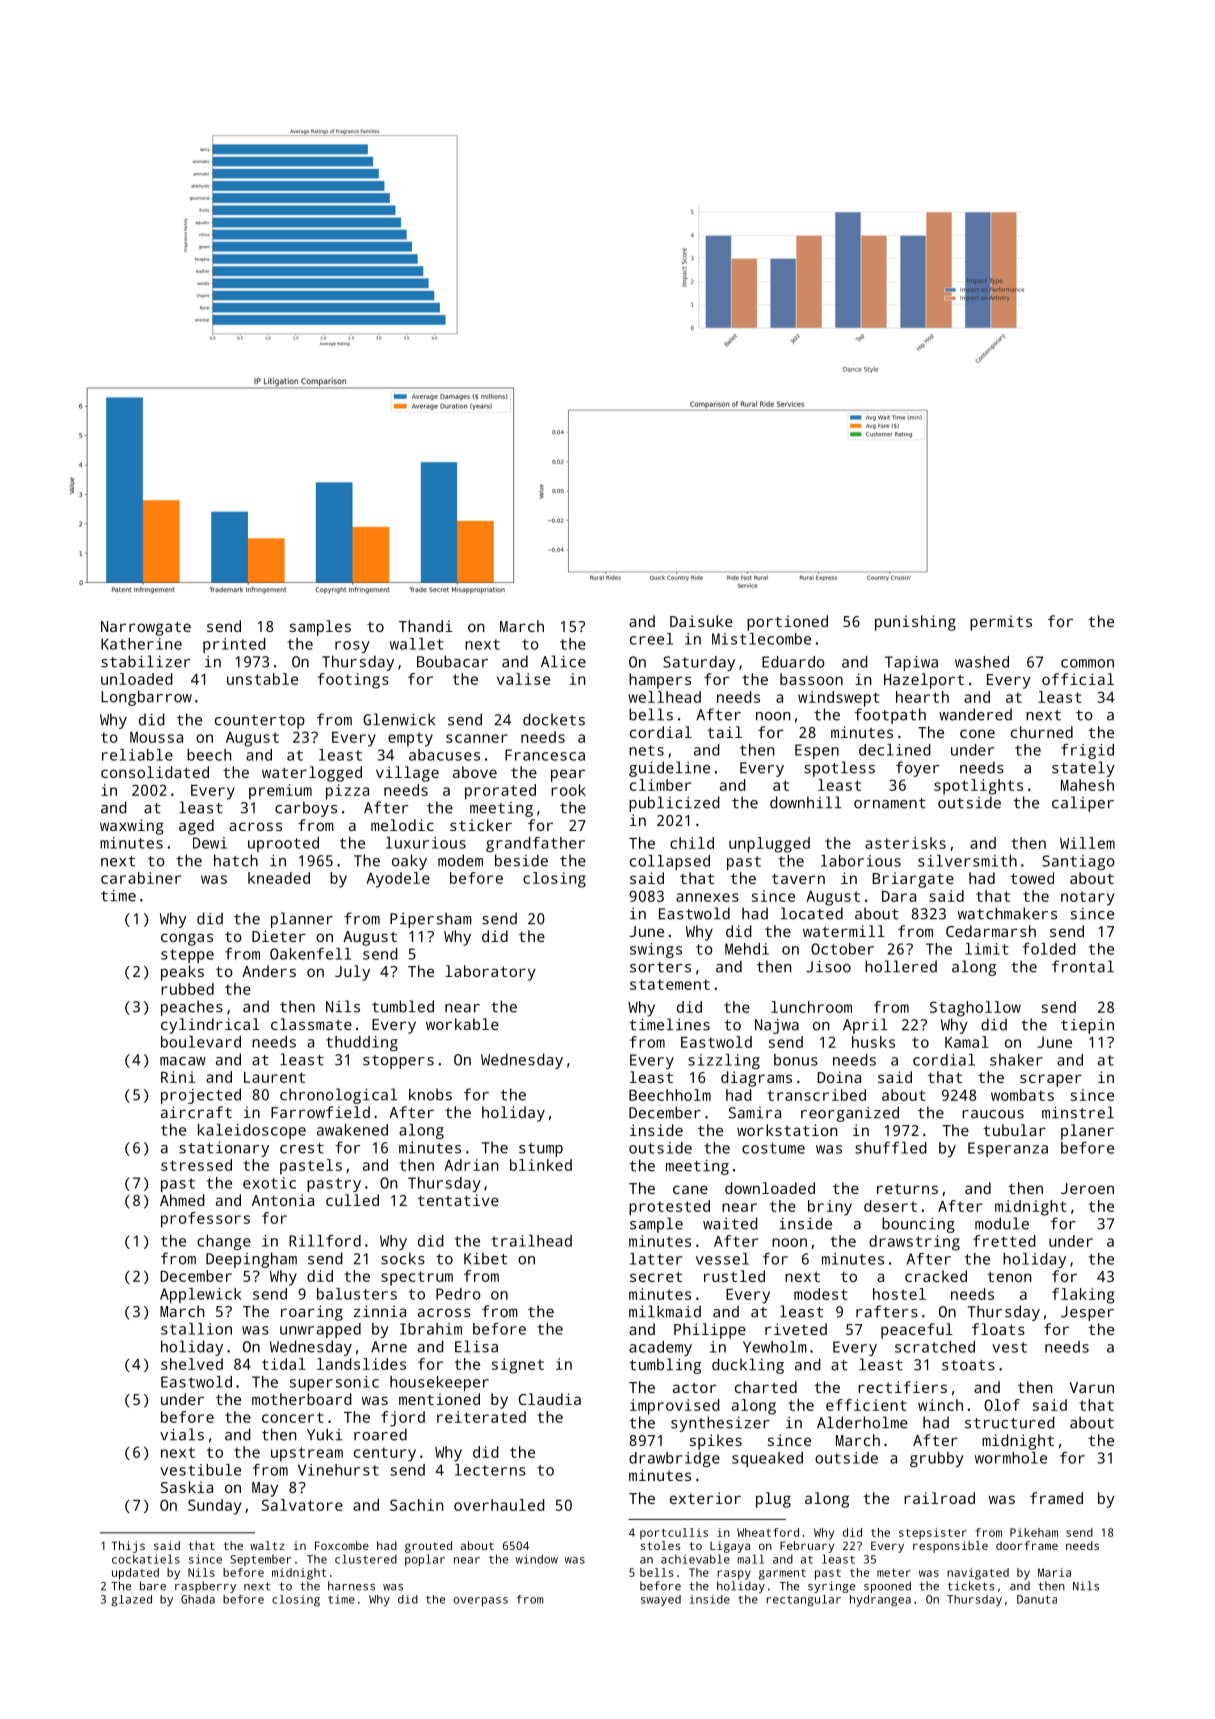 The height and width of the image is (1719, 1215). What do you see at coordinates (660, 1545) in the image?
I see `stoles` at bounding box center [660, 1545].
